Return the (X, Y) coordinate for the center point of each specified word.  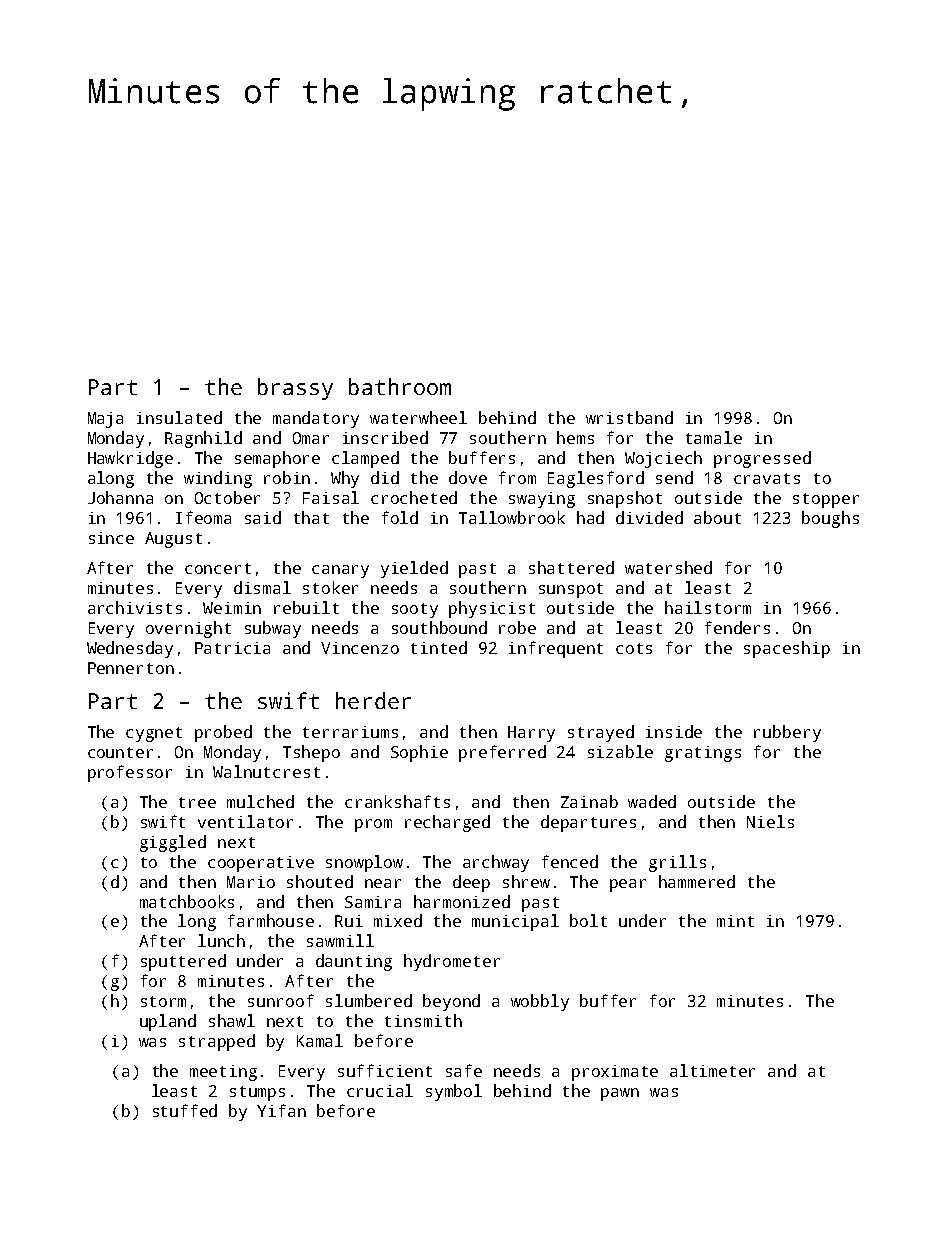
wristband (629, 417)
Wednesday (130, 649)
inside (674, 731)
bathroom (400, 386)
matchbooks (187, 901)
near (383, 883)
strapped (217, 1042)
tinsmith (423, 1020)
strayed (601, 733)
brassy (295, 389)
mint (735, 921)
